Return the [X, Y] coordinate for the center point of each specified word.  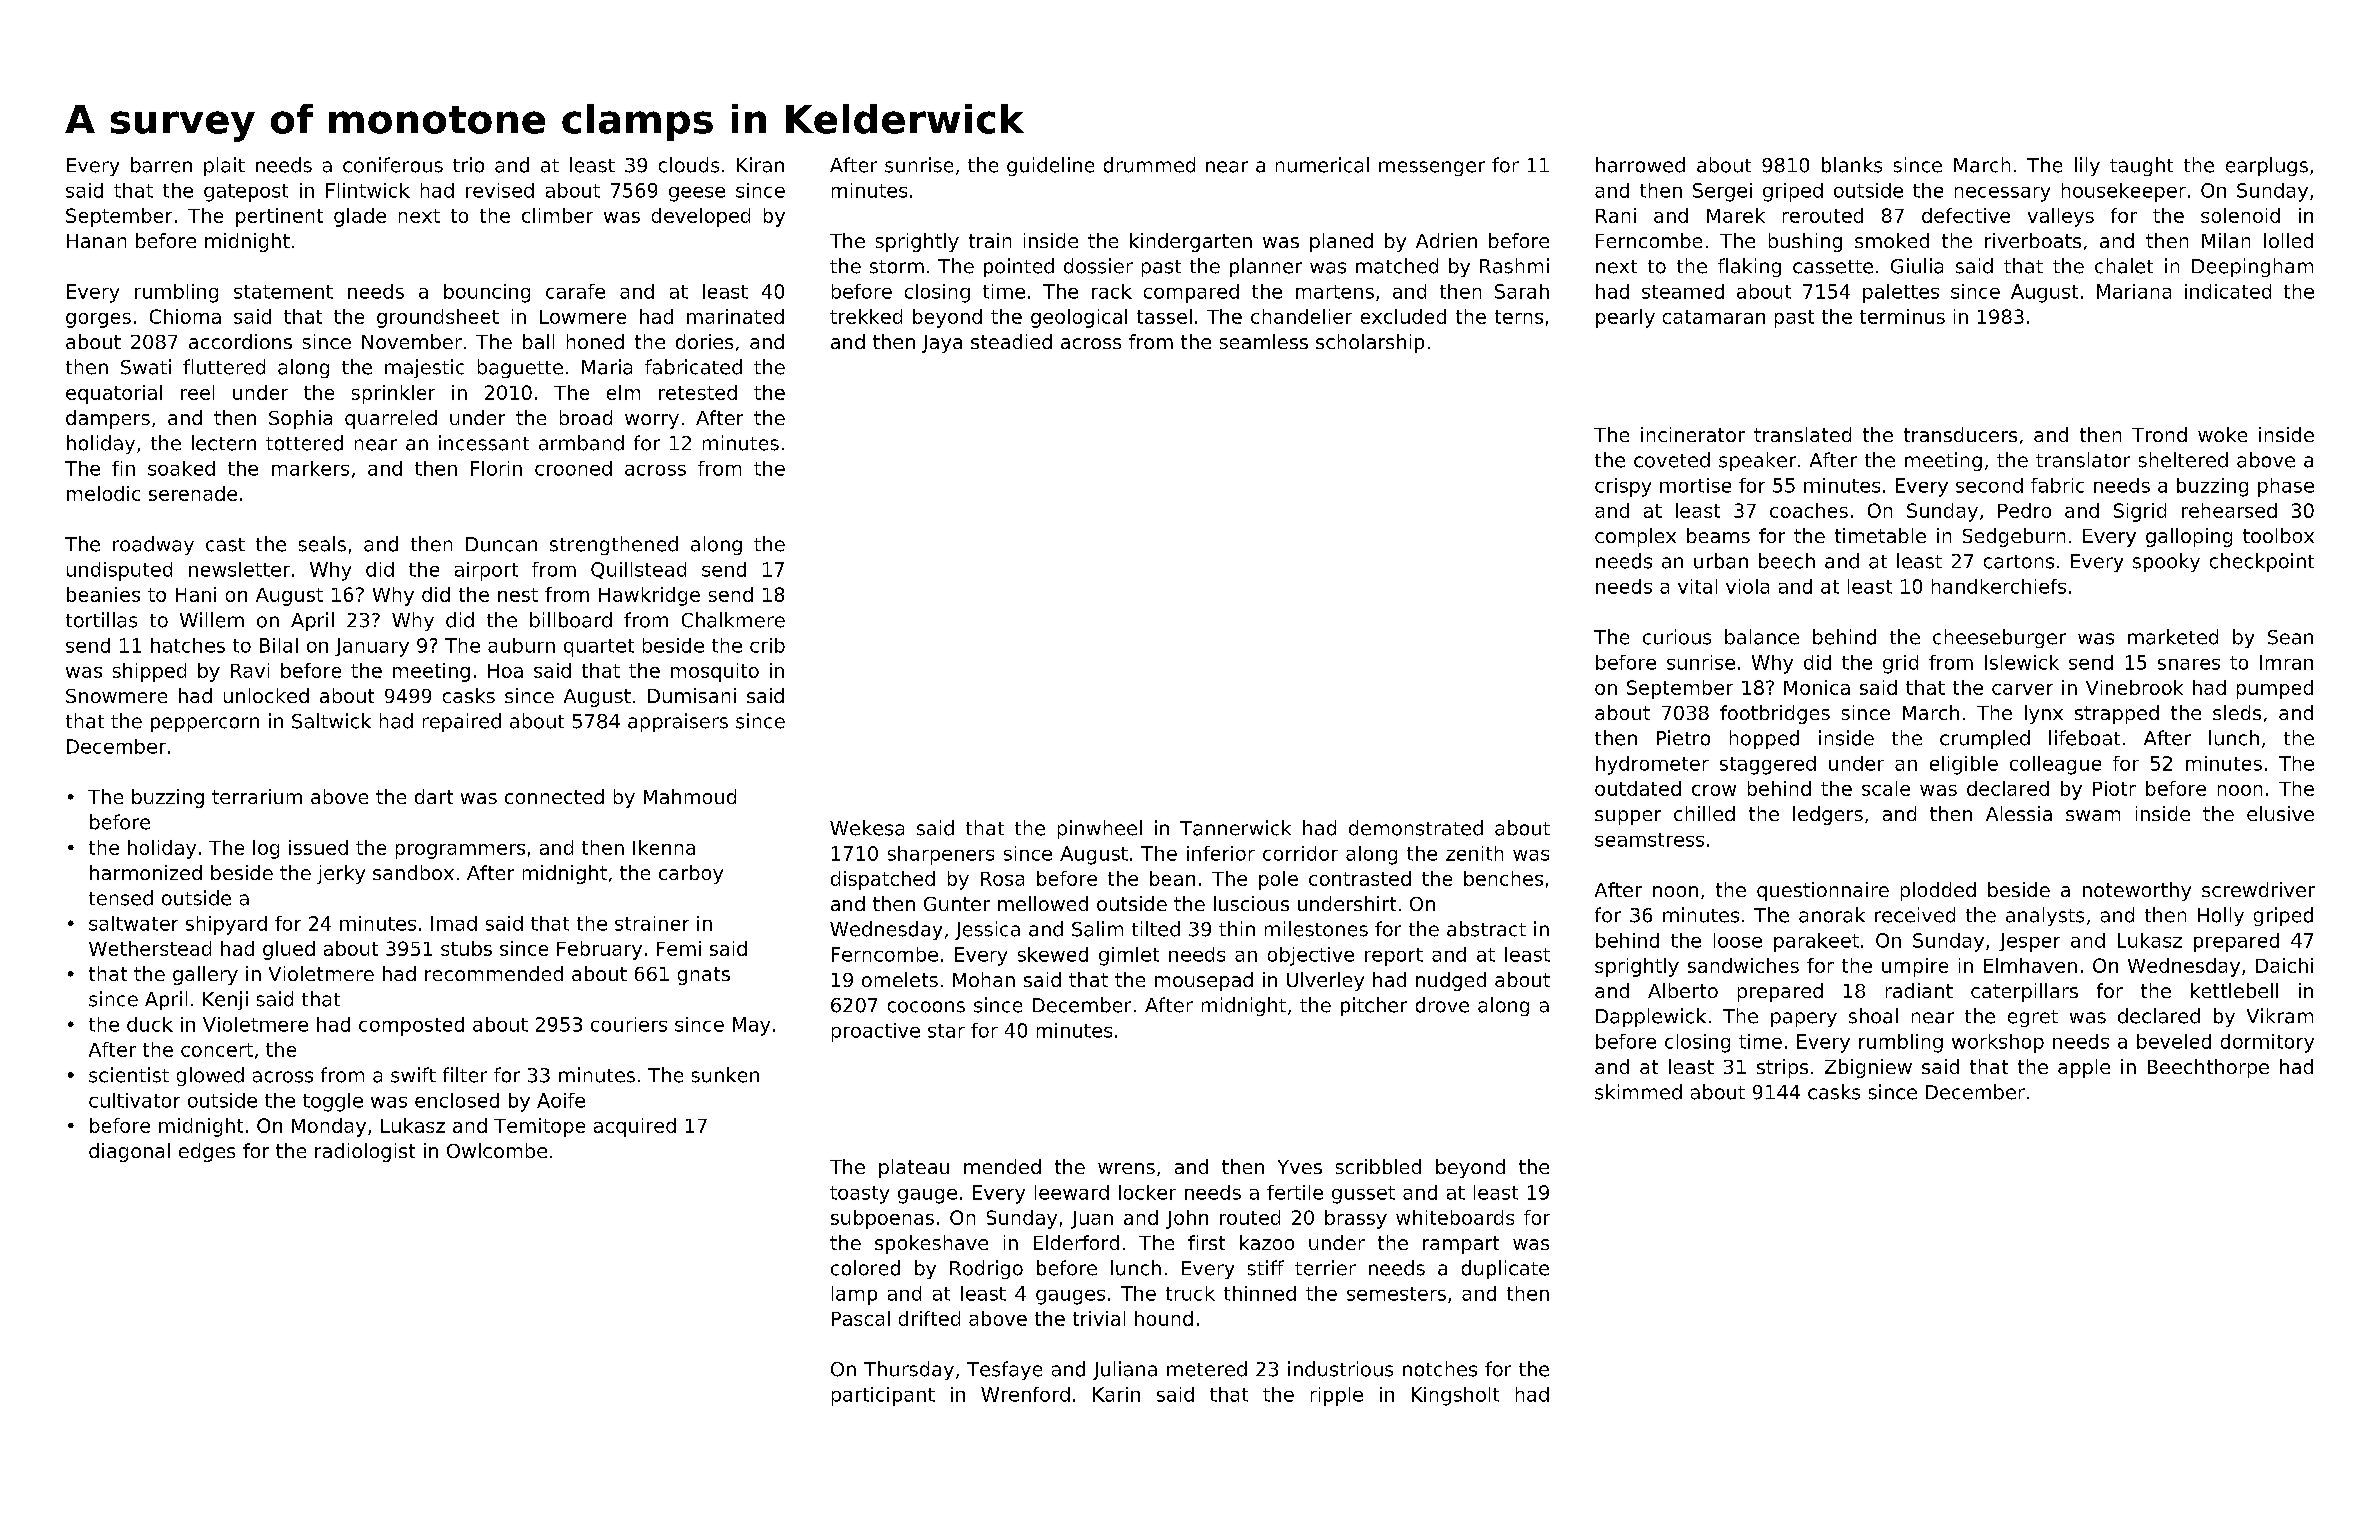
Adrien [1446, 240]
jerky [341, 874]
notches [1440, 1369]
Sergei [1722, 192]
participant [883, 1396]
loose [1738, 940]
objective [1311, 956]
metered [1207, 1369]
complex [1635, 537]
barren [161, 165]
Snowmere [116, 696]
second [1989, 485]
